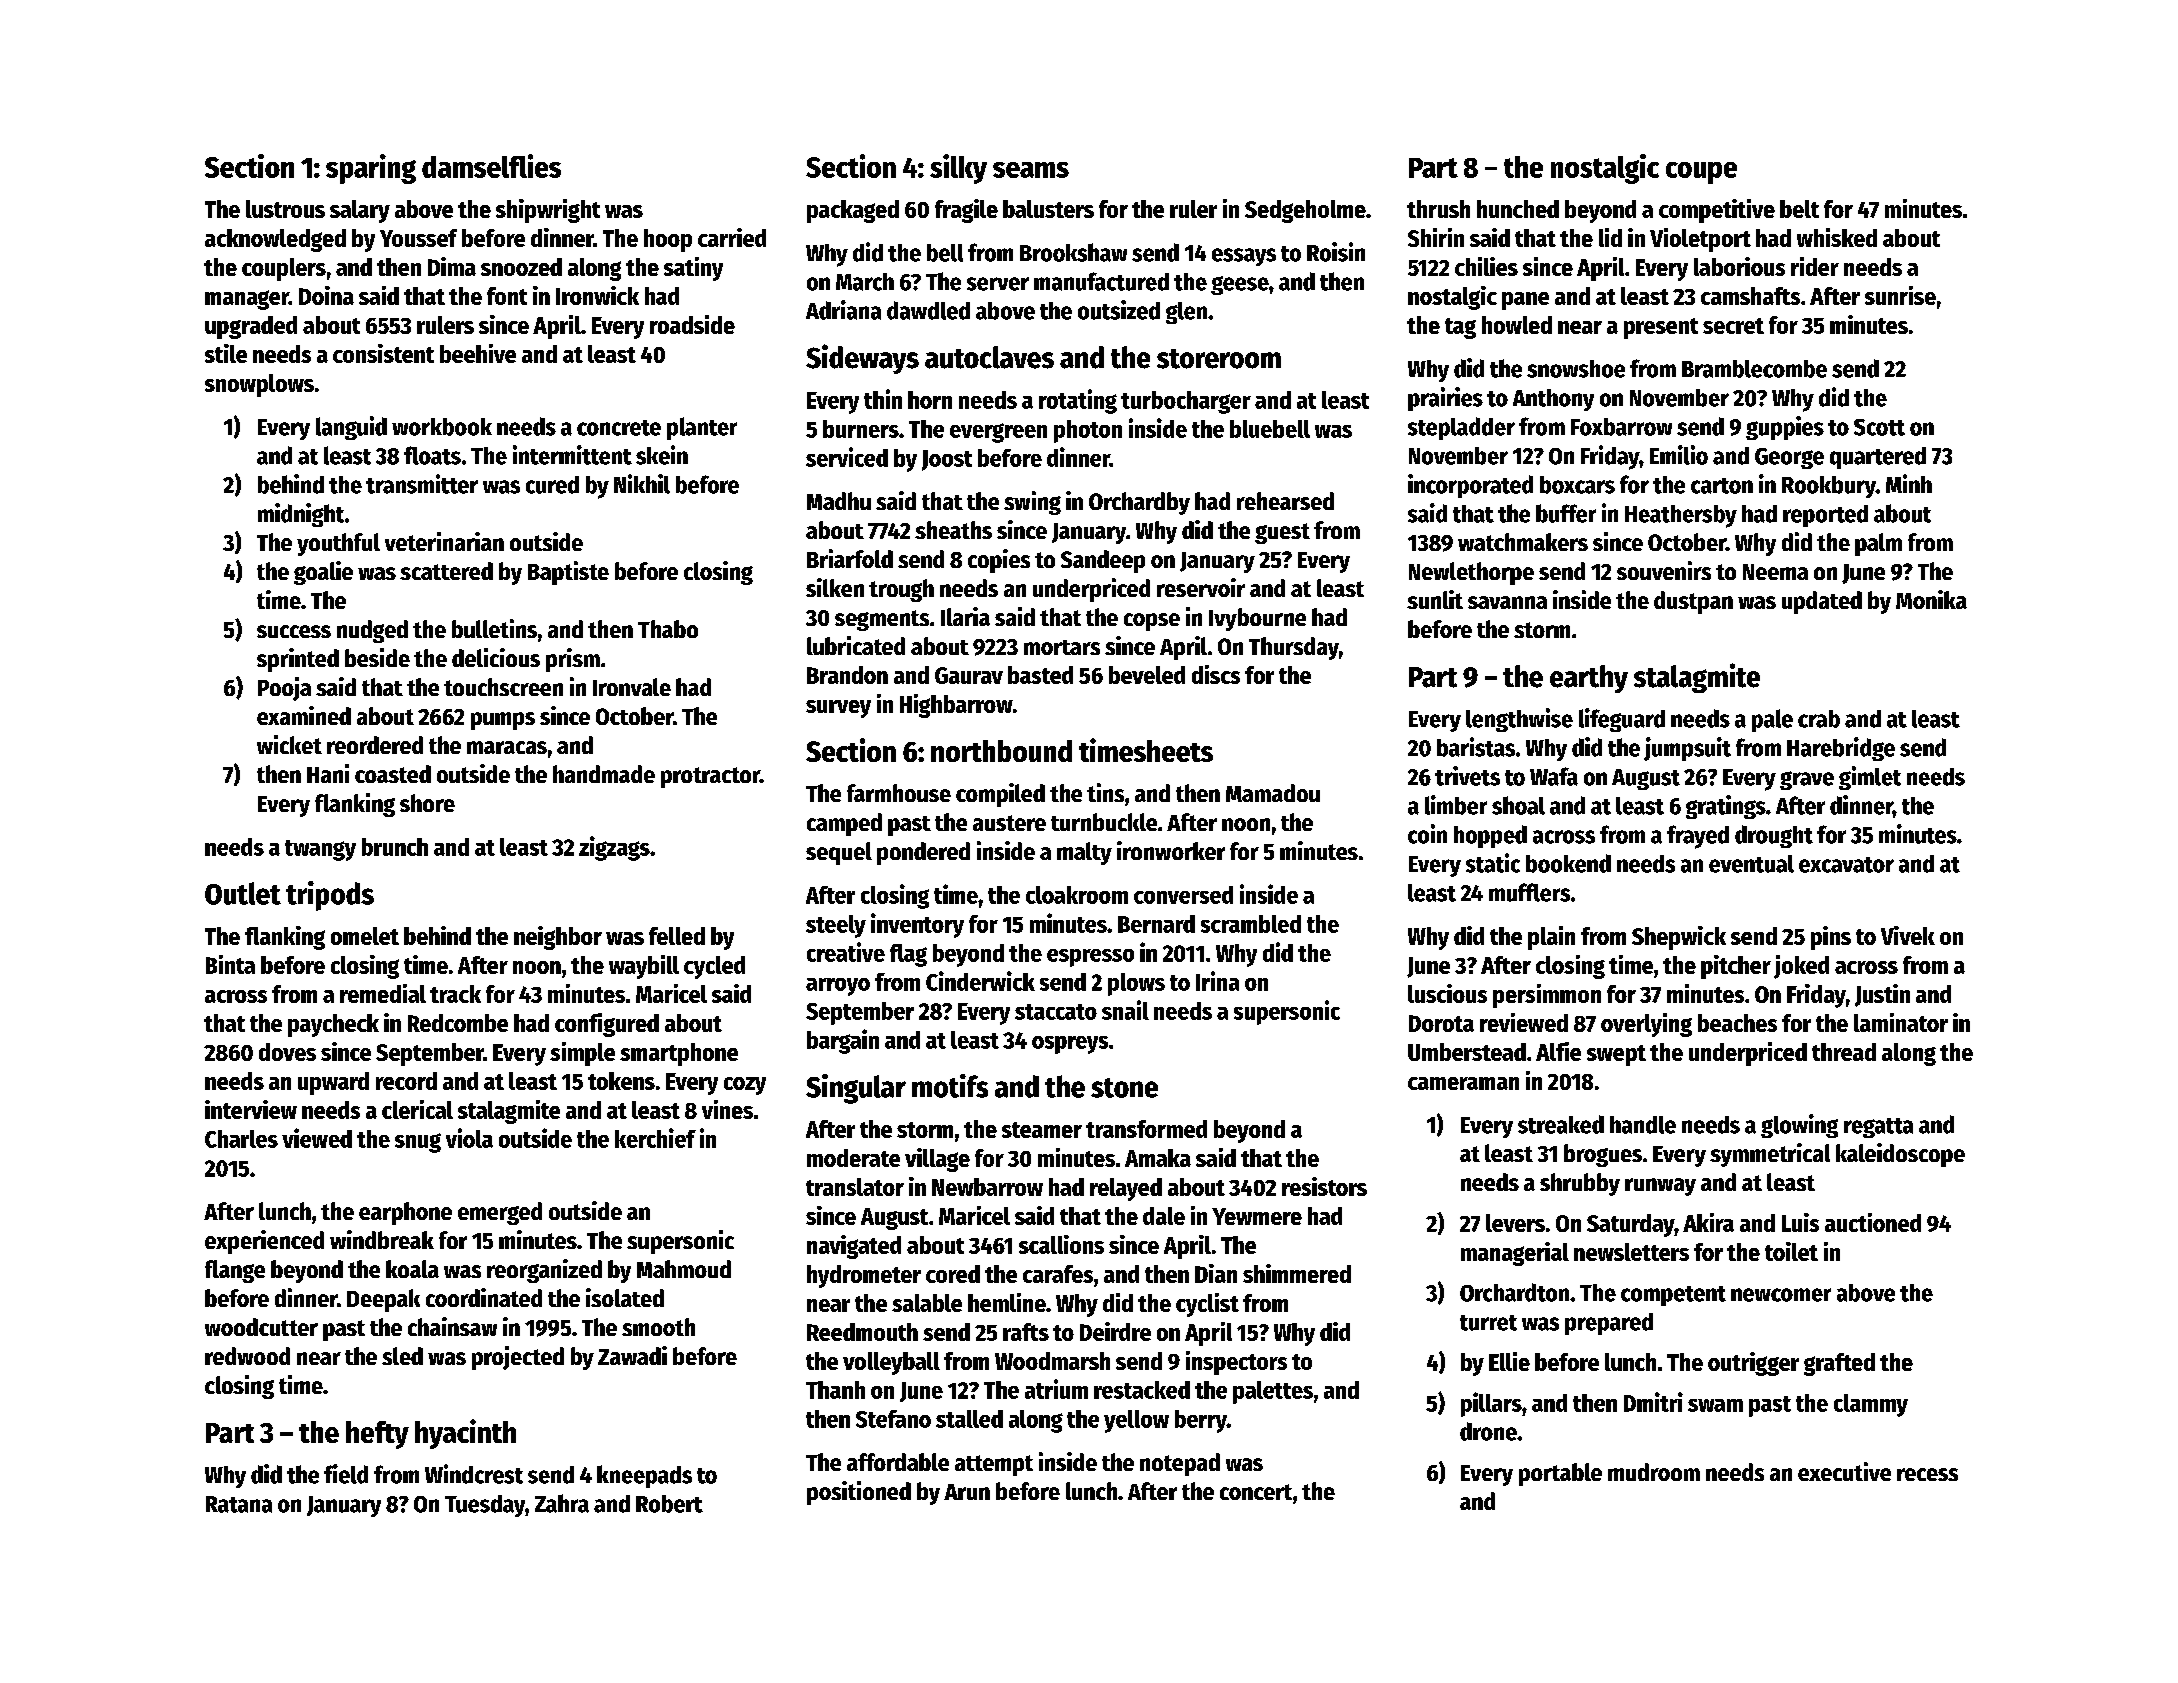 This screenshot has width=2178, height=1683. Describe the element at coordinates (287, 1052) in the screenshot. I see `doves` at that location.
